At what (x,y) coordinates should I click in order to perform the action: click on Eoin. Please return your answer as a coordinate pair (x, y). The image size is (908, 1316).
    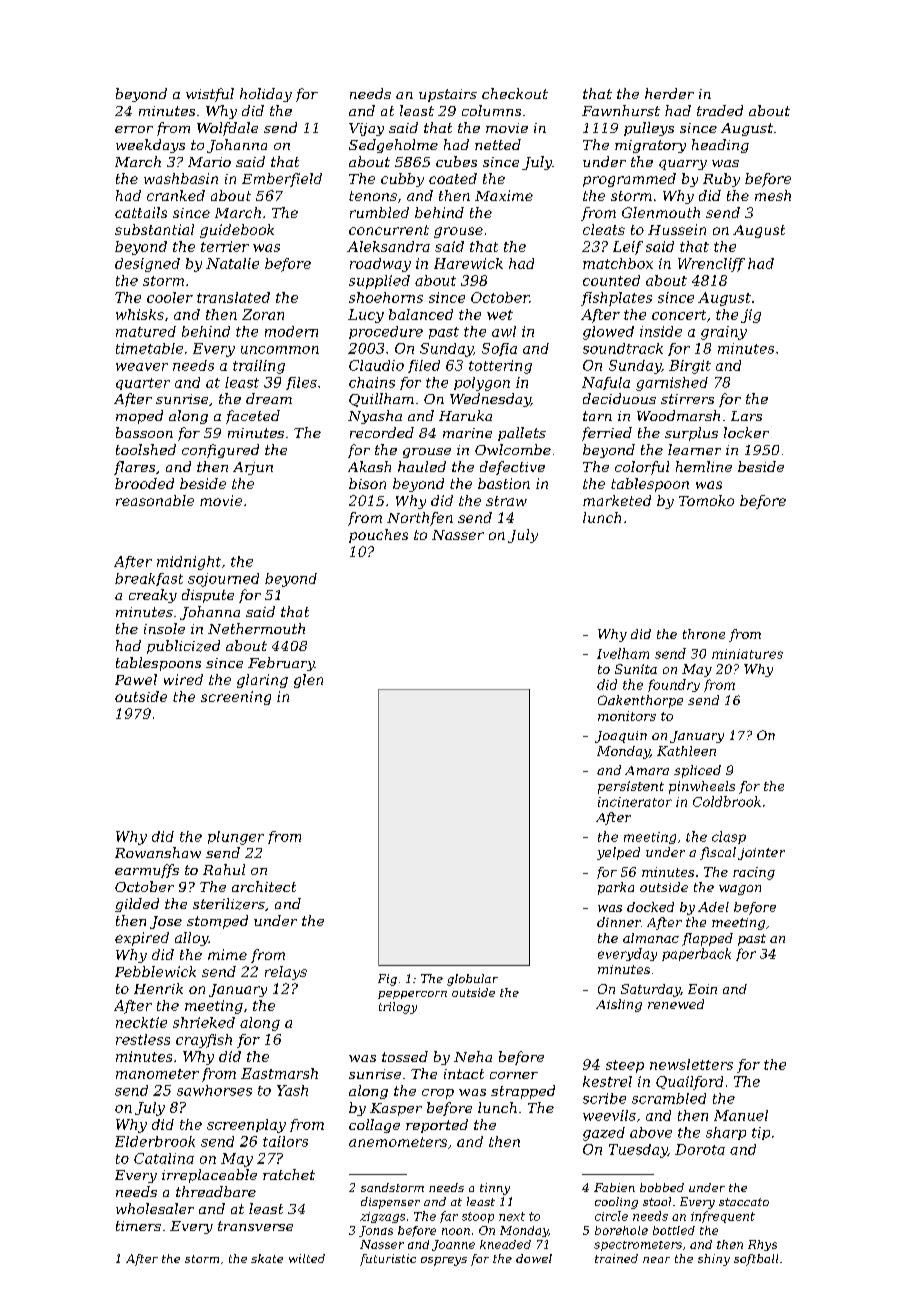
    Looking at the image, I should click on (702, 989).
